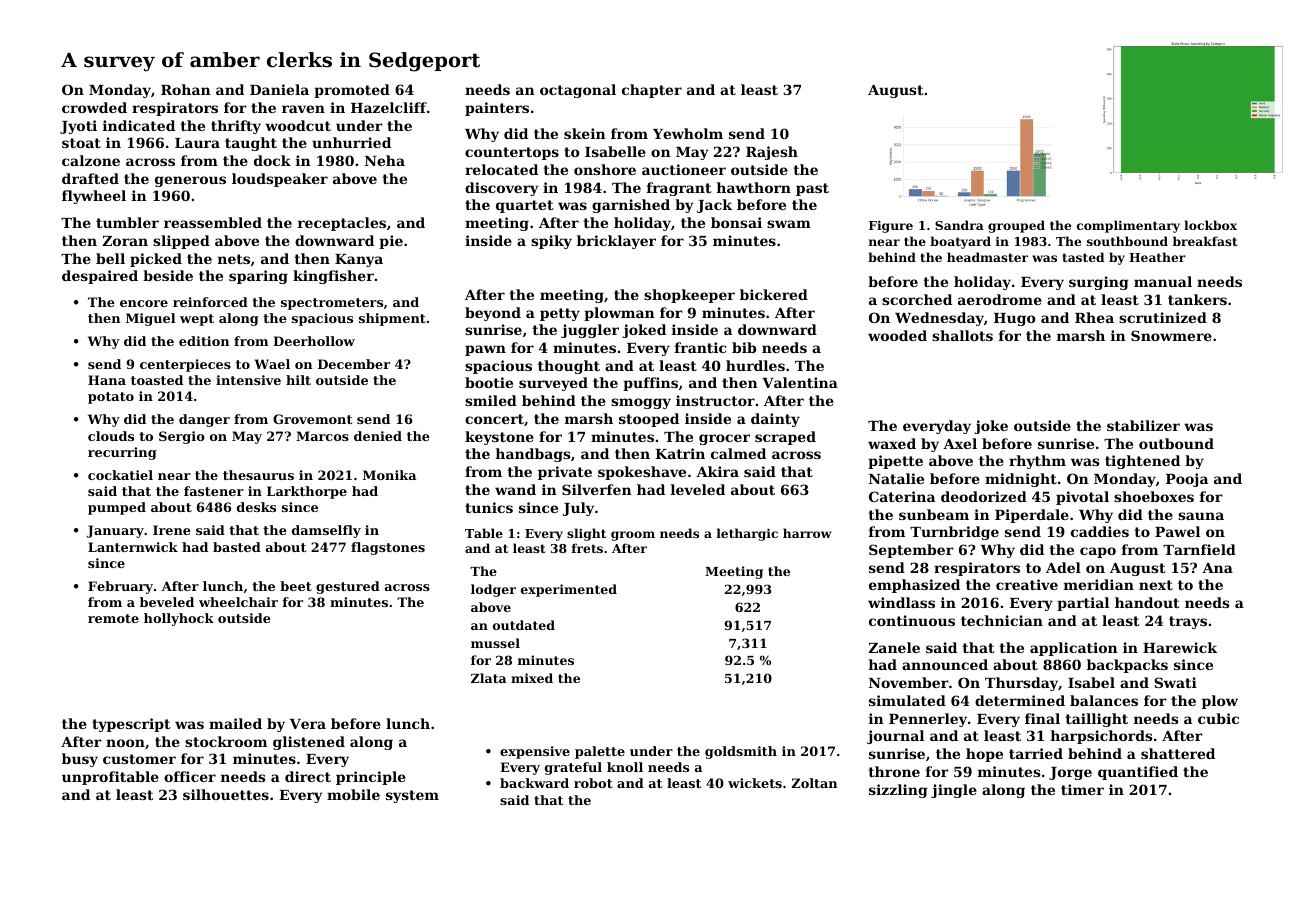 This screenshot has width=1308, height=924. I want to click on mixed, so click(532, 678).
